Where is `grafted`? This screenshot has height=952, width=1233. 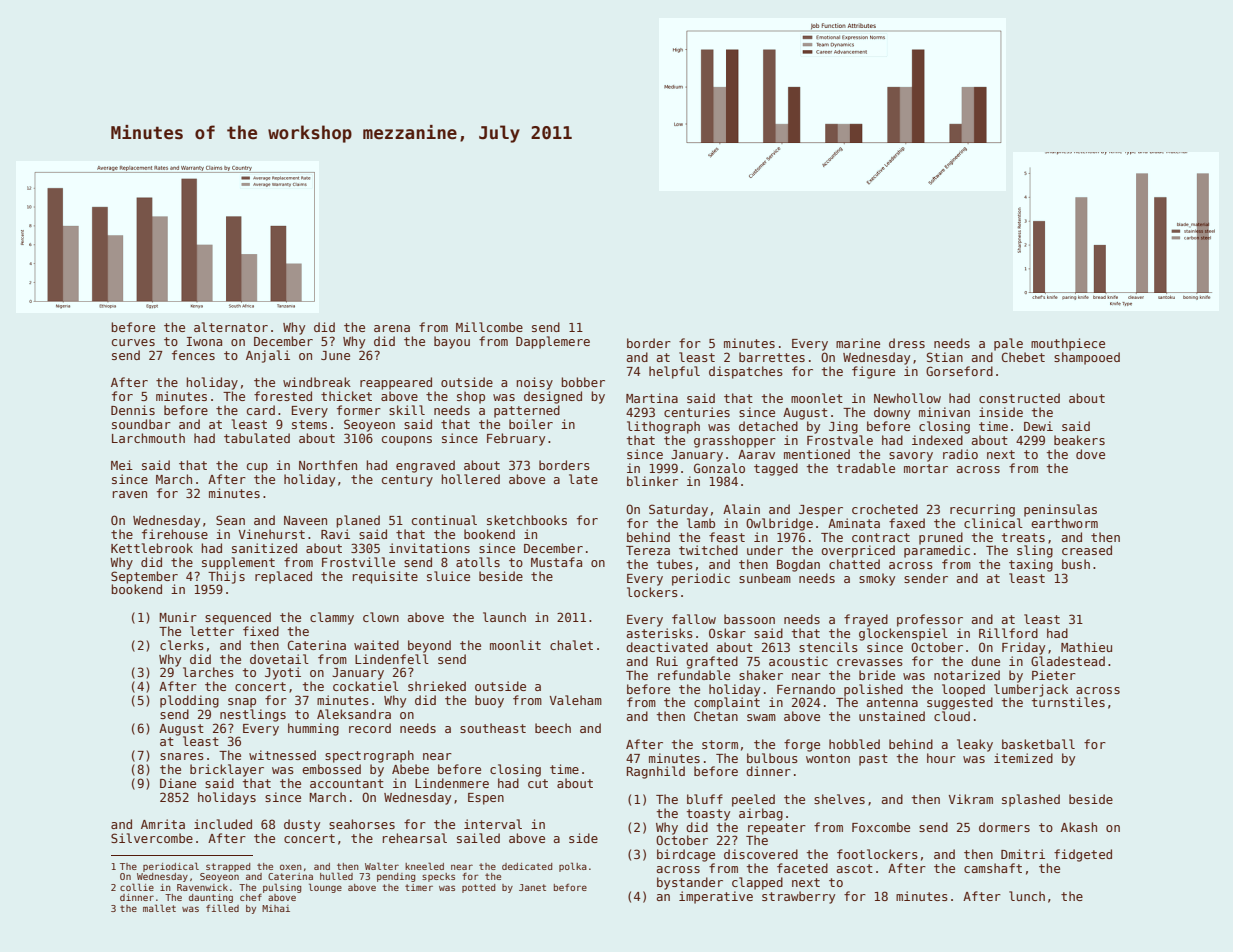 grafted is located at coordinates (712, 662).
